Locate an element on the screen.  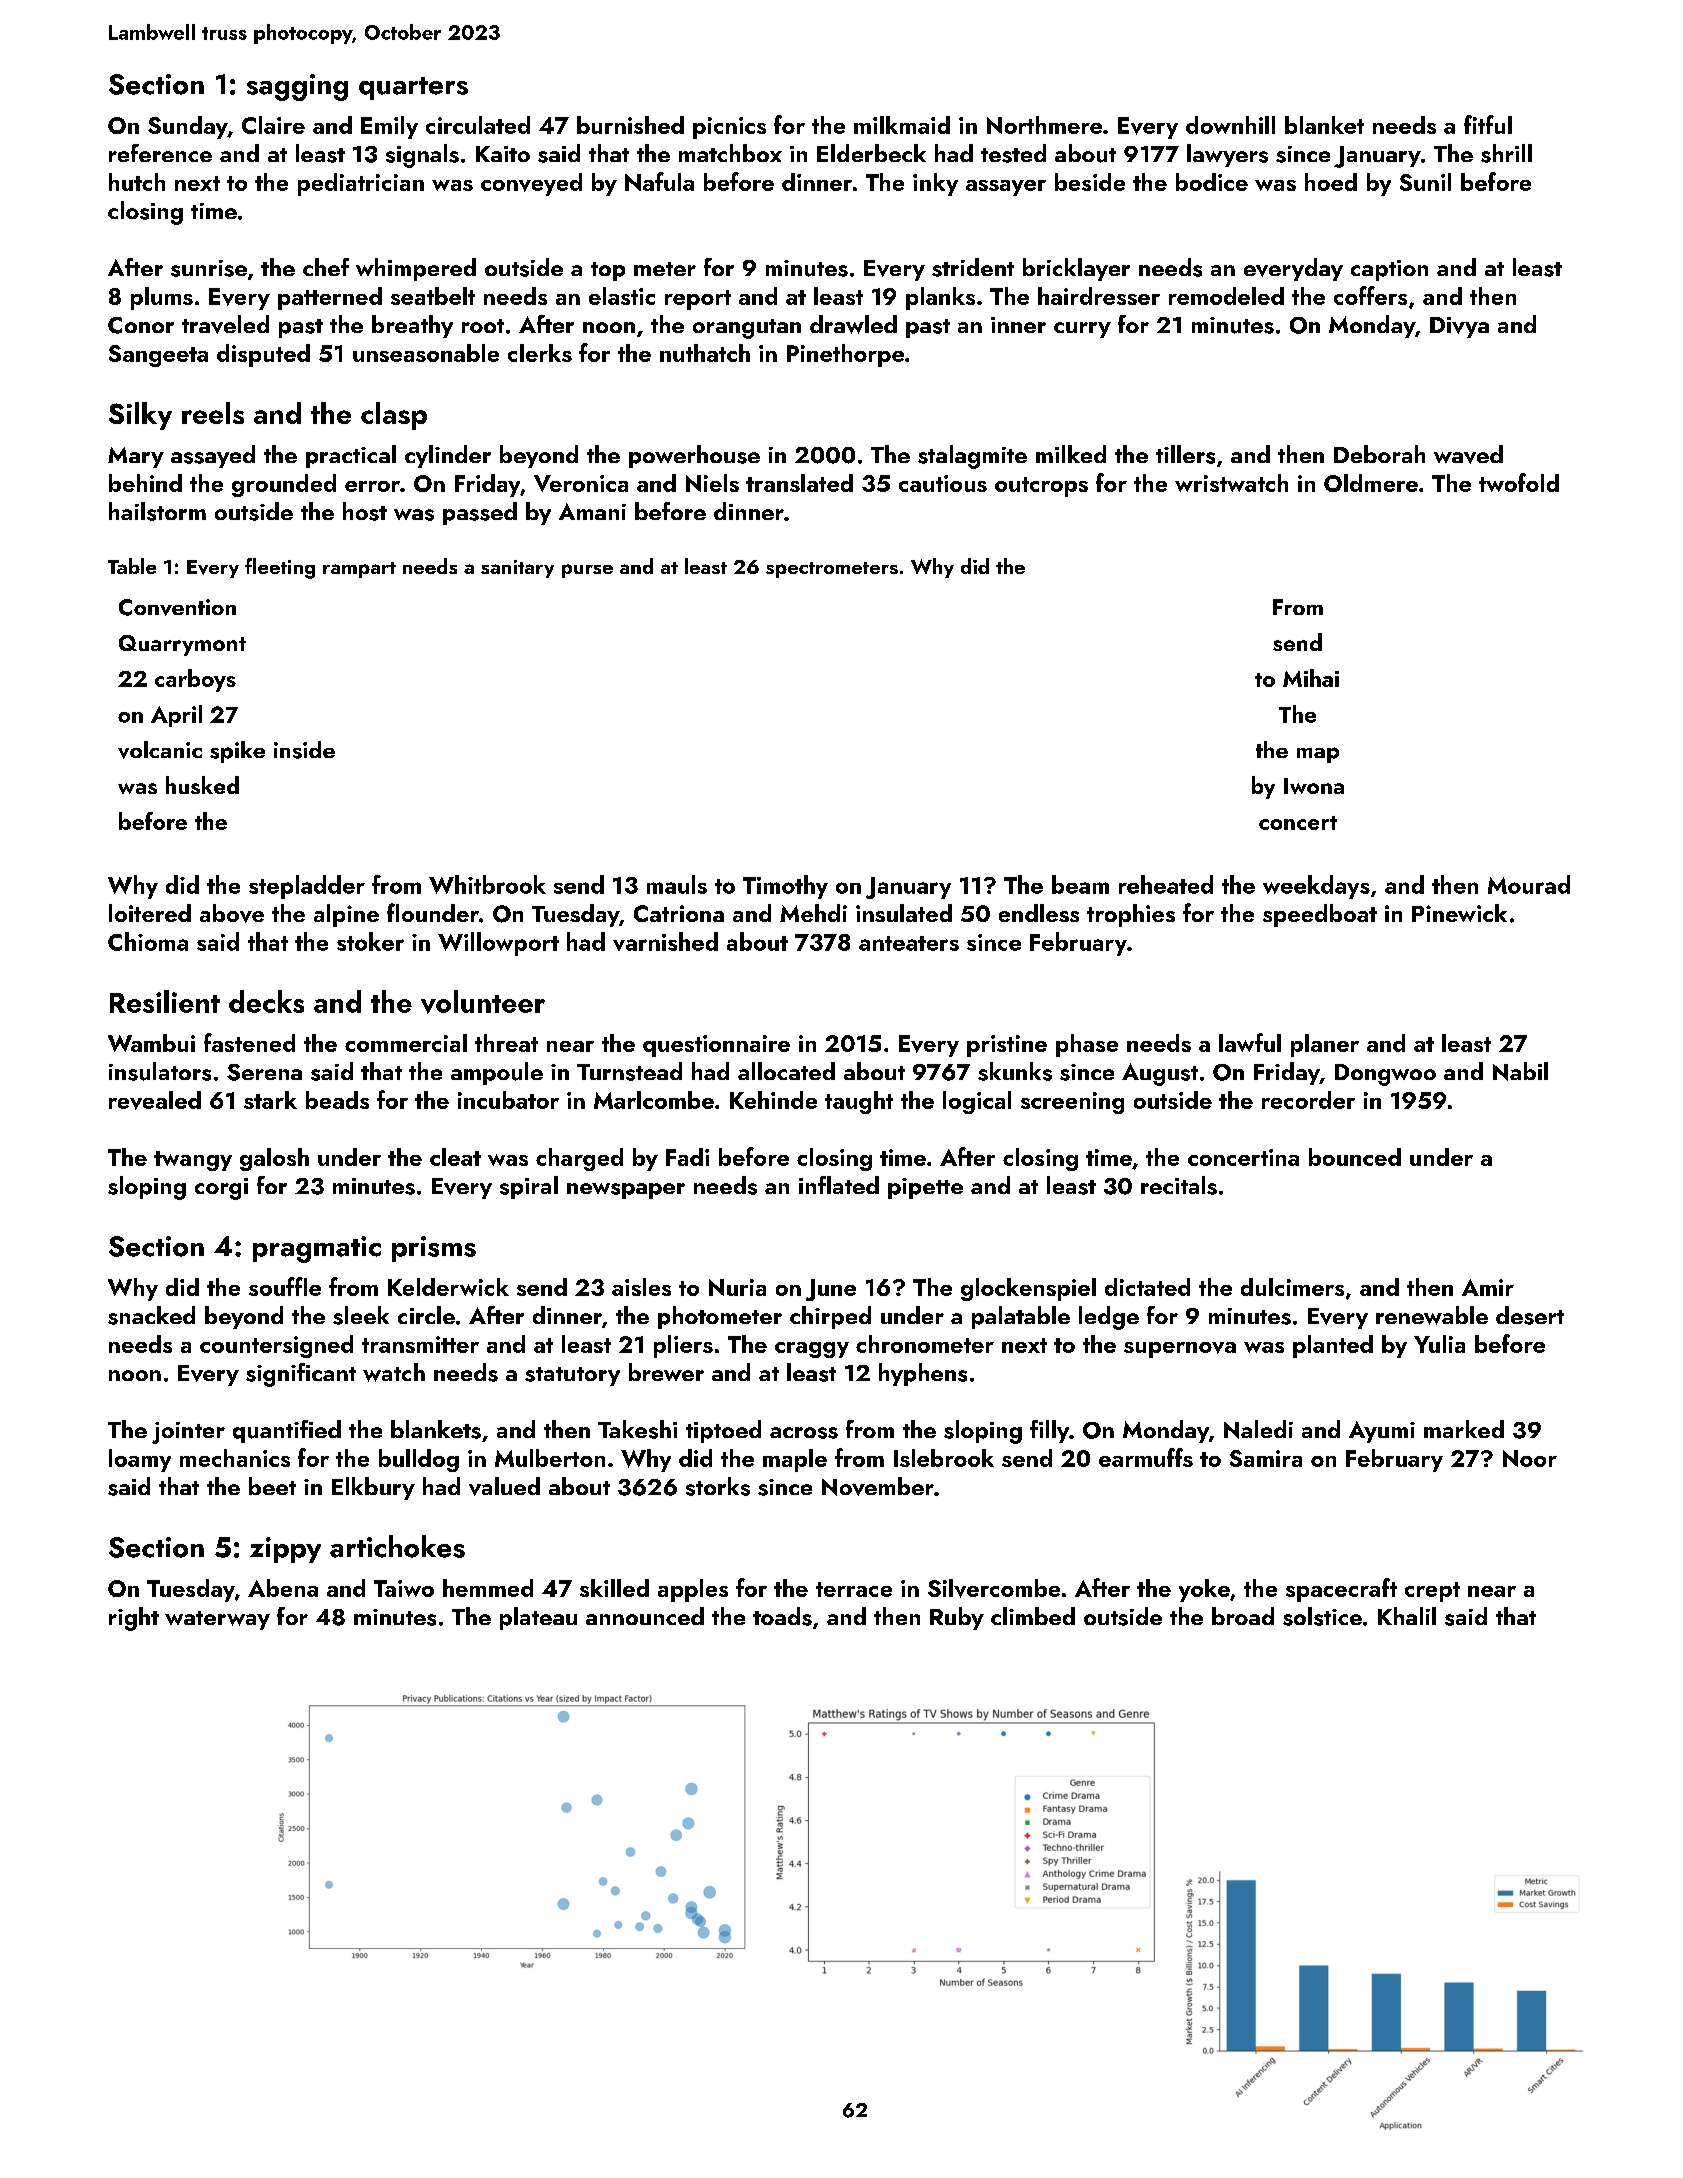
root is located at coordinates (483, 326).
